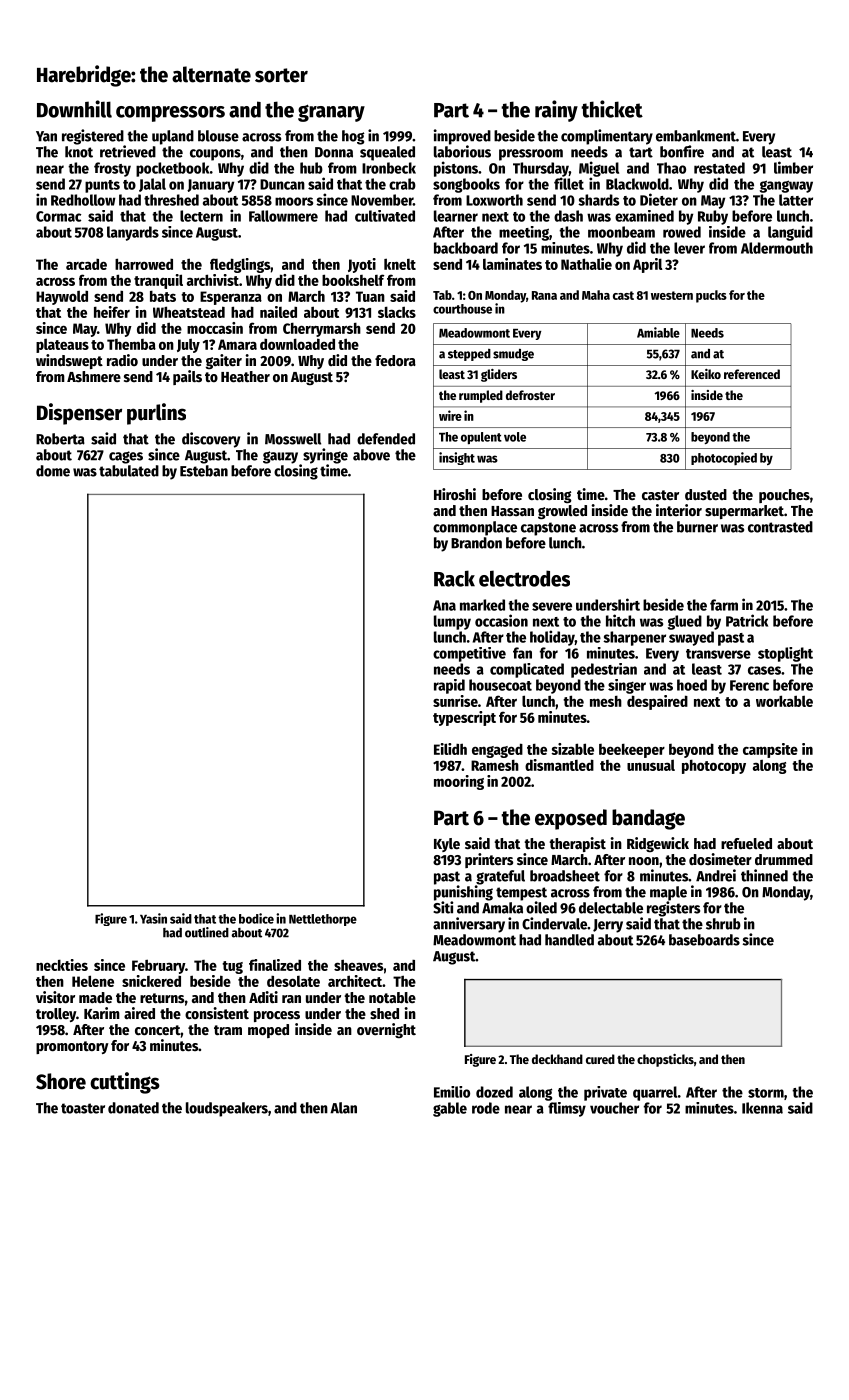 The image size is (849, 1400). I want to click on tram, so click(228, 1030).
